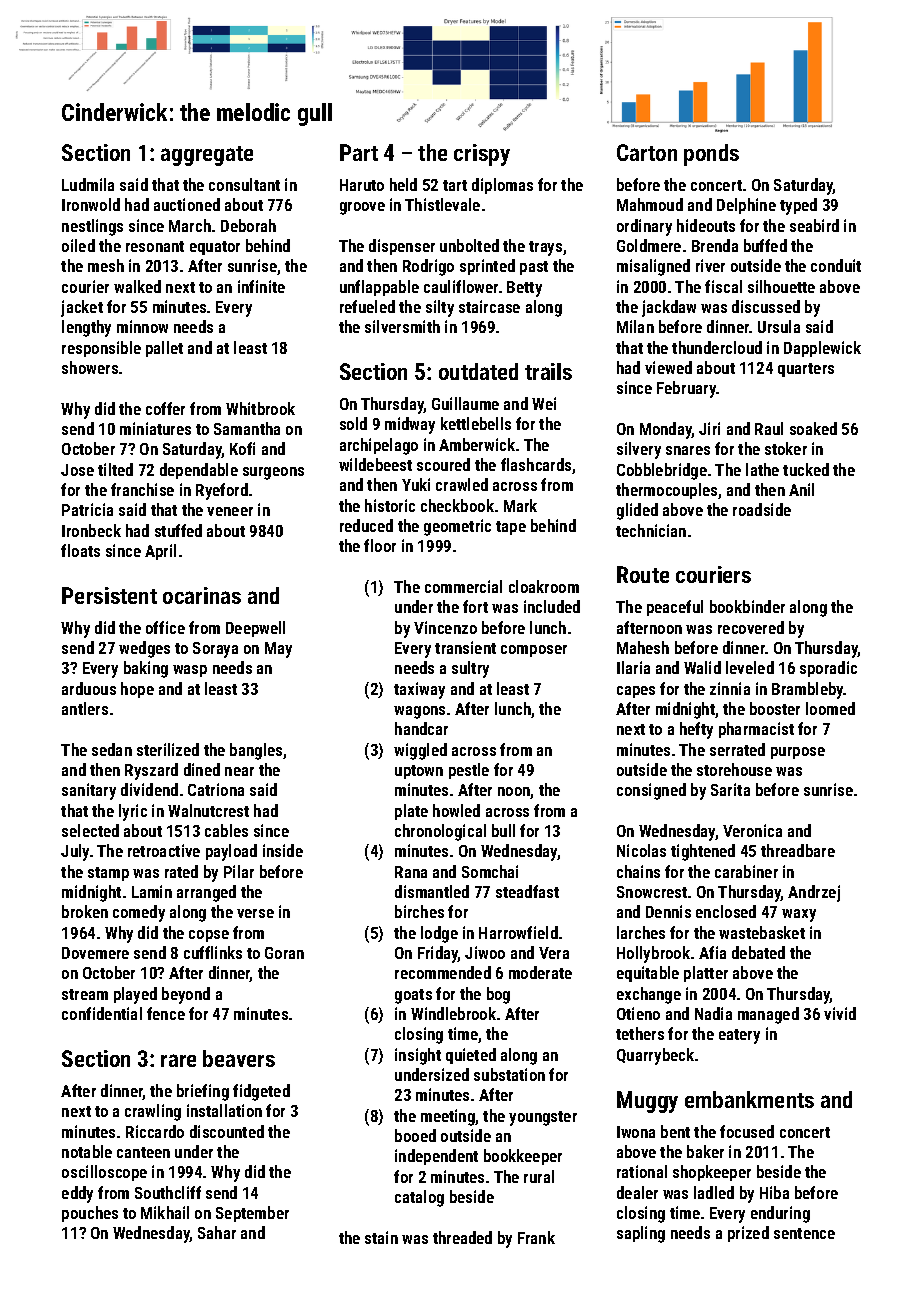  Describe the element at coordinates (711, 155) in the screenshot. I see `ponds` at that location.
